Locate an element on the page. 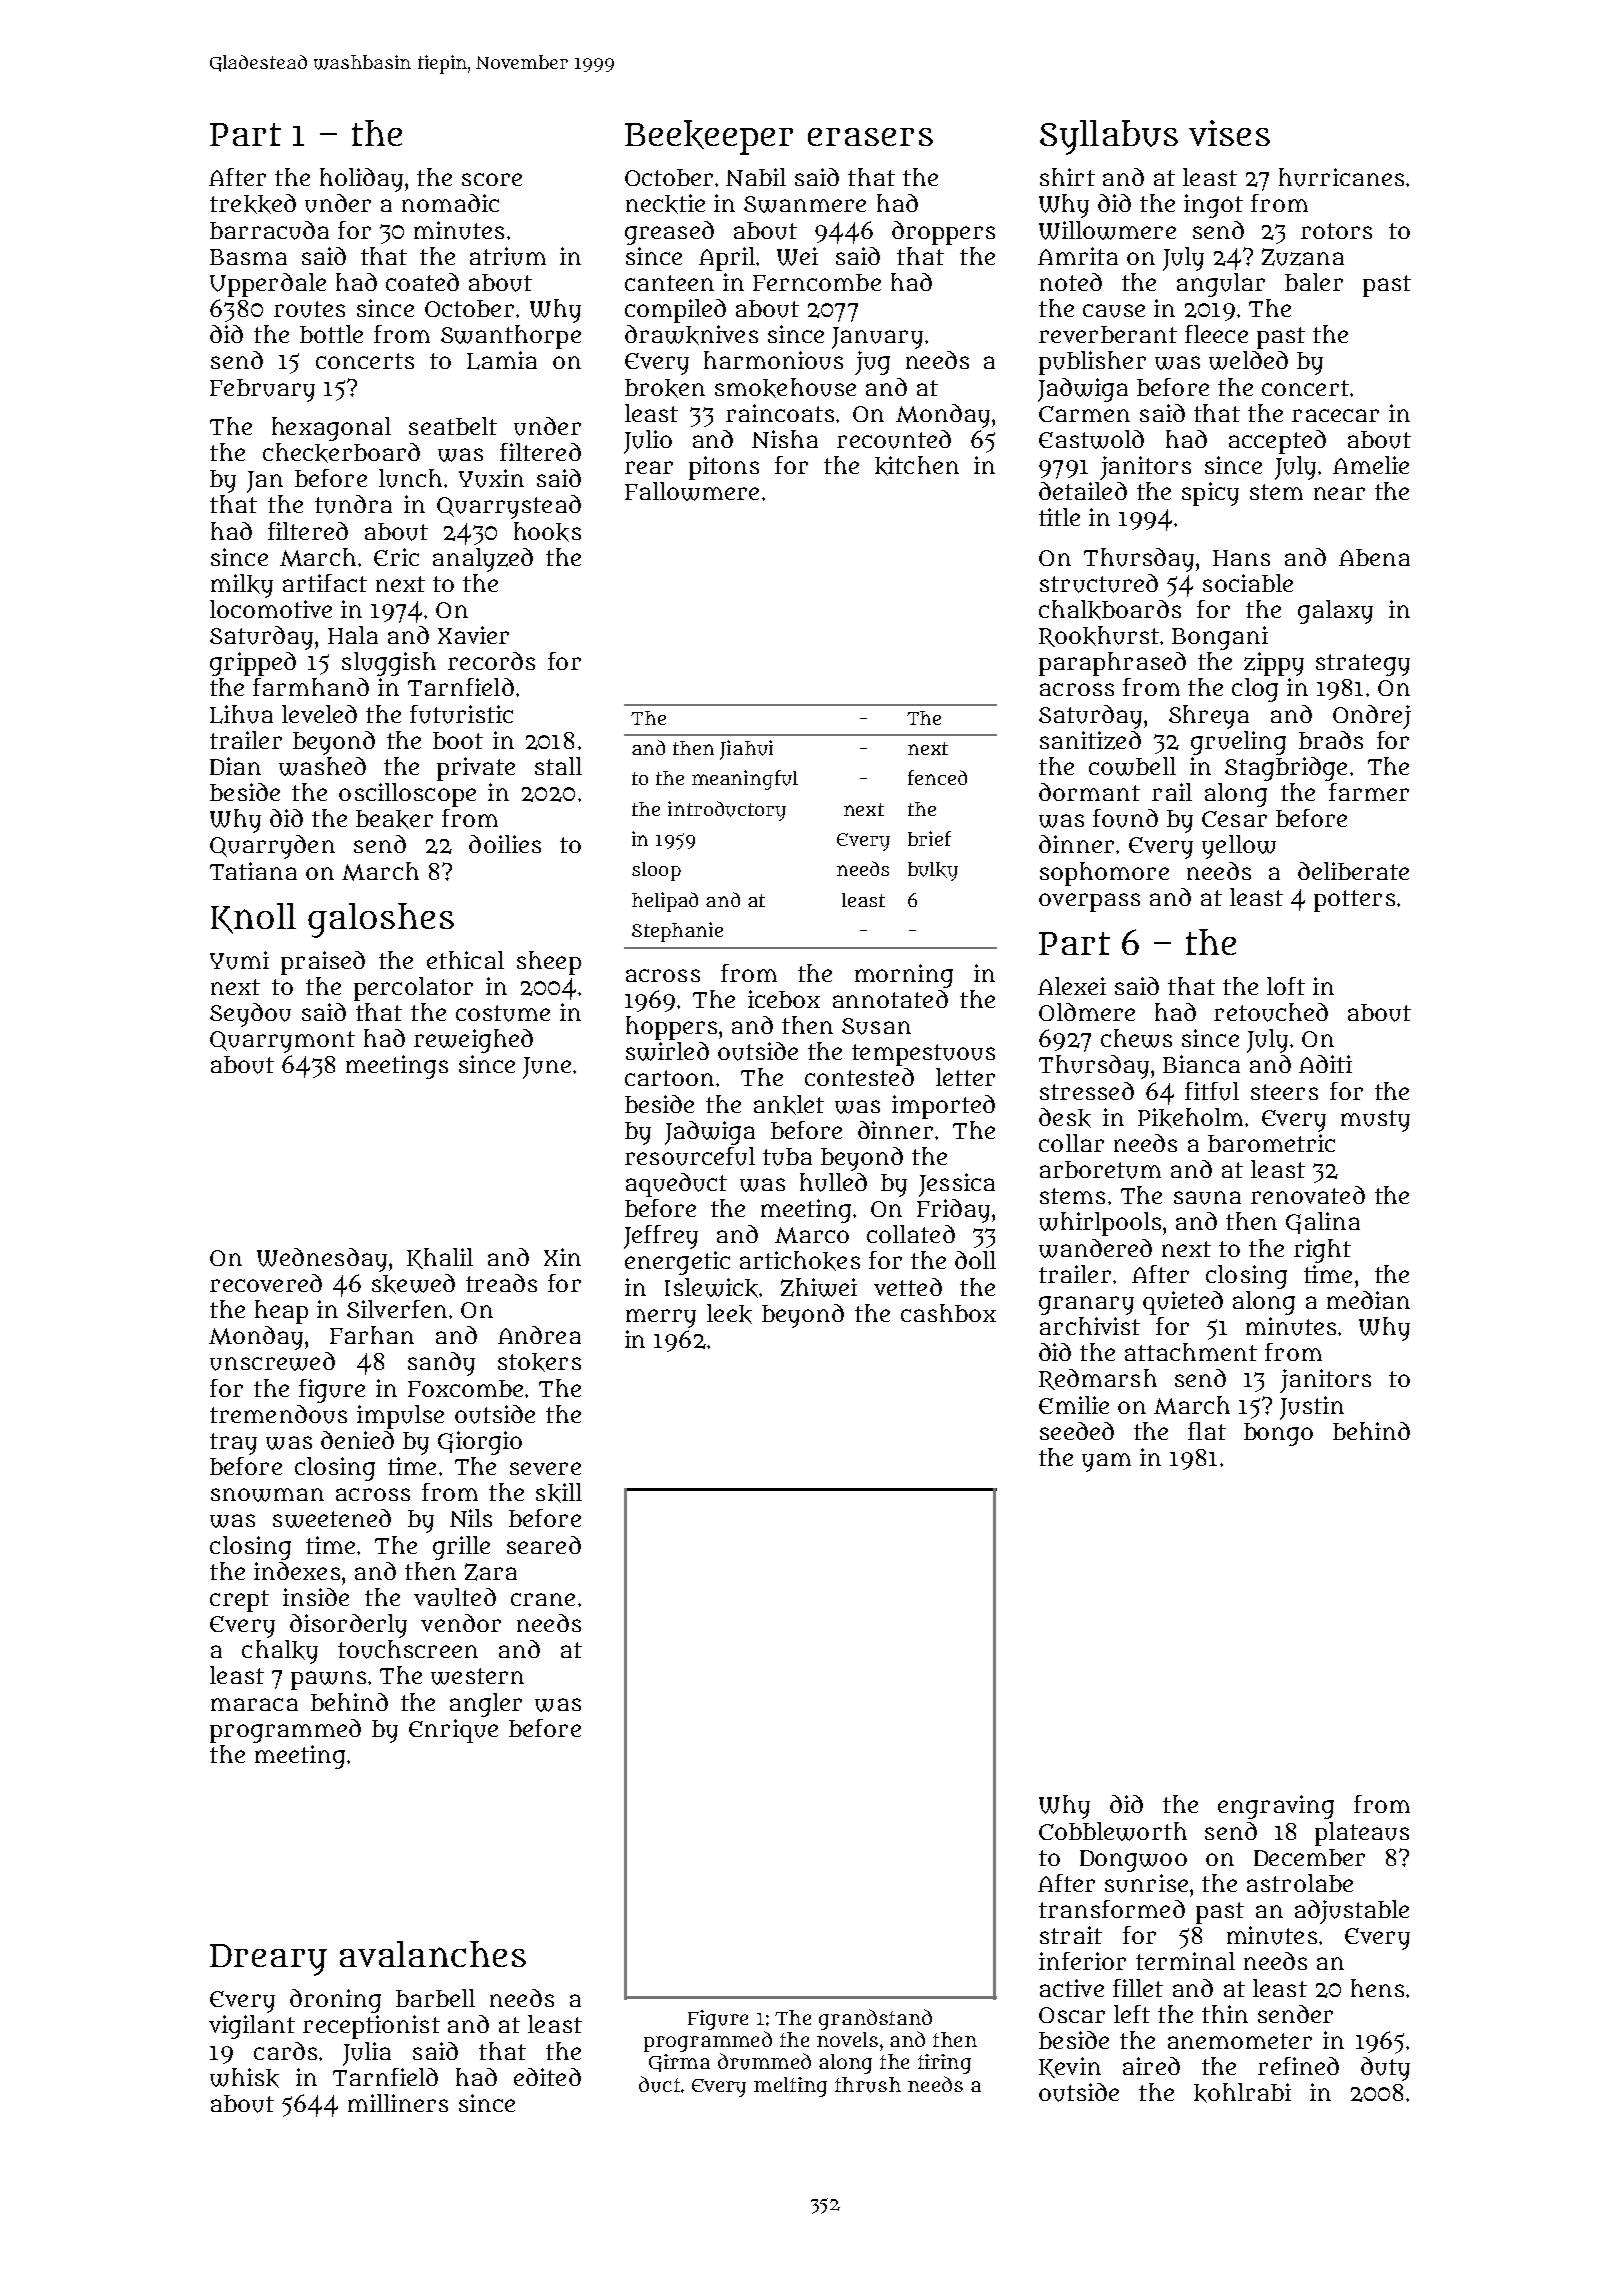  Beekeeper is located at coordinates (709, 137).
